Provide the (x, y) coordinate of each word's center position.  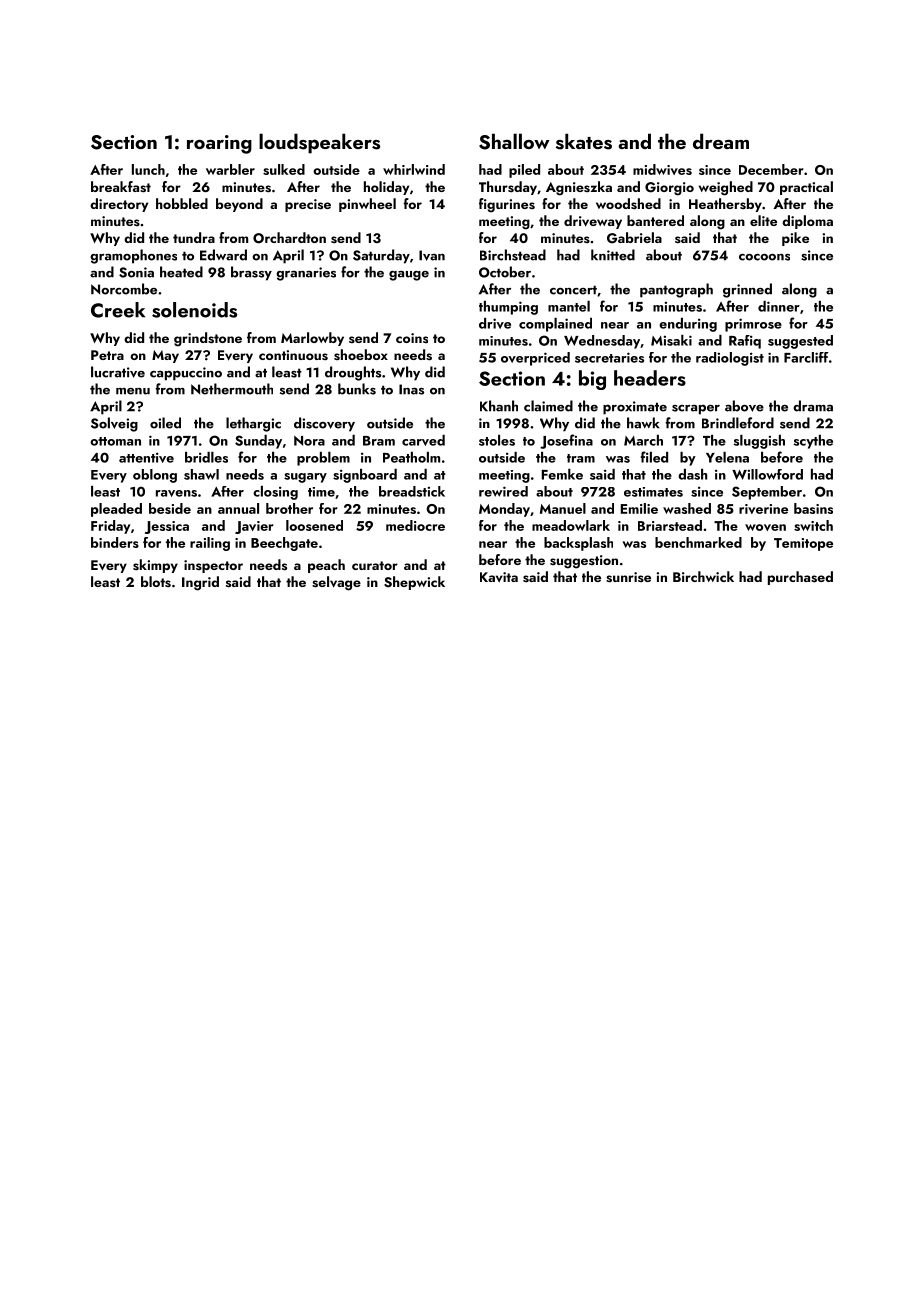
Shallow (514, 141)
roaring (219, 144)
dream (721, 141)
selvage (336, 583)
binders (115, 542)
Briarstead (670, 525)
